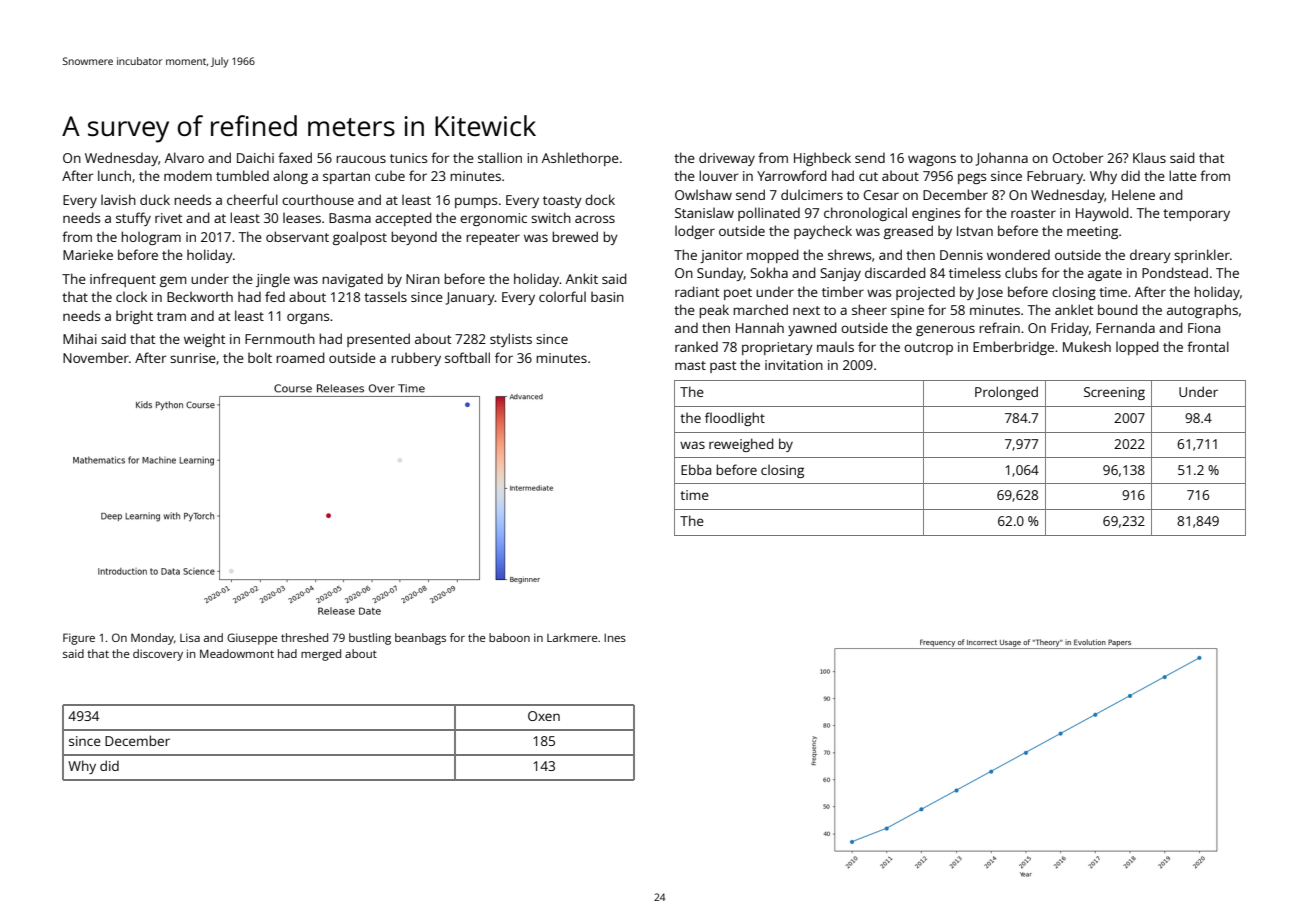 Image resolution: width=1308 pixels, height=924 pixels. Describe the element at coordinates (741, 445) in the page. I see `reweighed` at that location.
